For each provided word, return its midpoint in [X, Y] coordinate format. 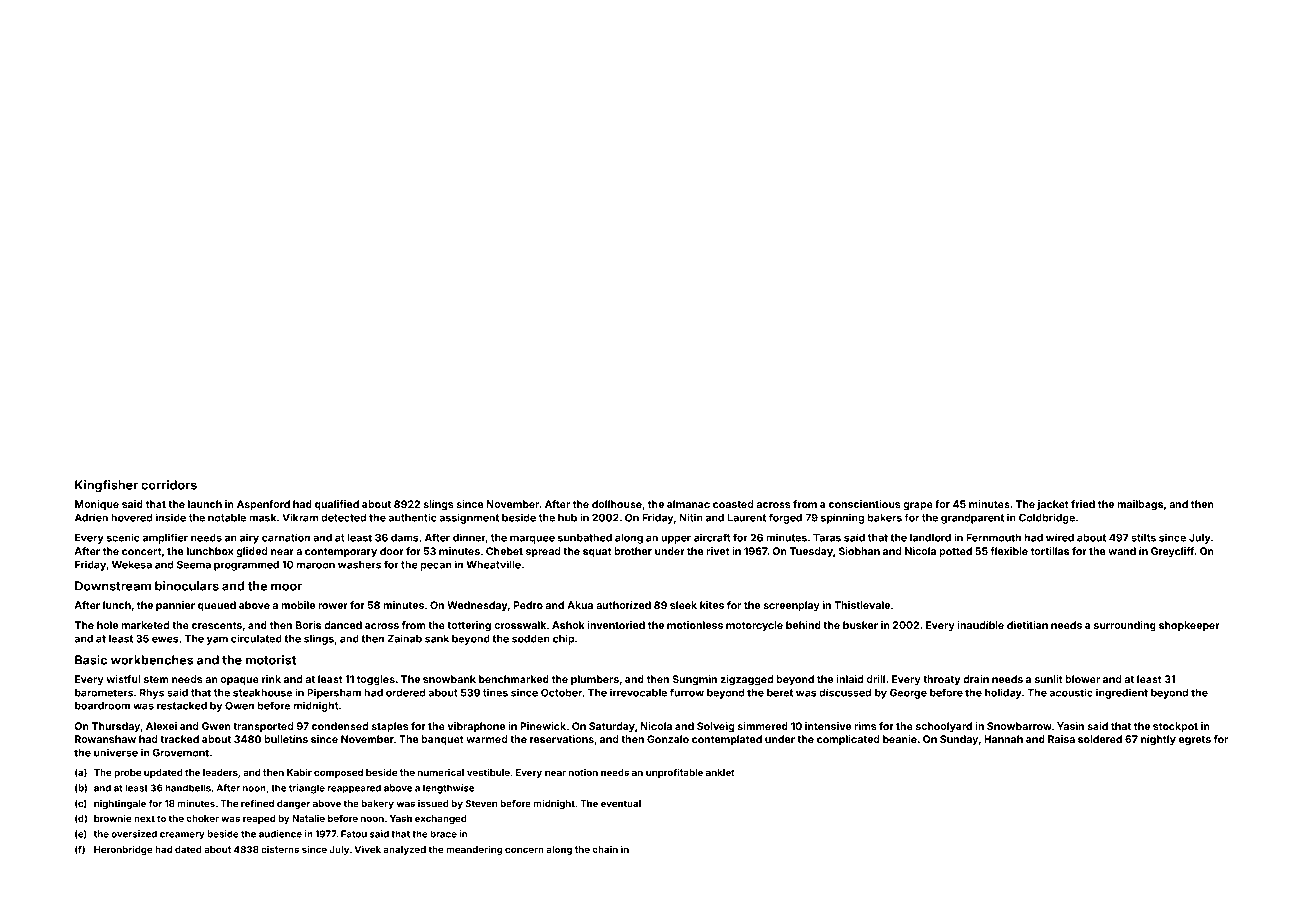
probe [127, 773]
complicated [848, 740]
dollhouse [617, 504]
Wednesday [477, 606]
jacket [1053, 505]
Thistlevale [862, 605]
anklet [720, 772]
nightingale [120, 804]
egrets [1195, 740]
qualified [337, 505]
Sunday [959, 740]
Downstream [113, 586]
